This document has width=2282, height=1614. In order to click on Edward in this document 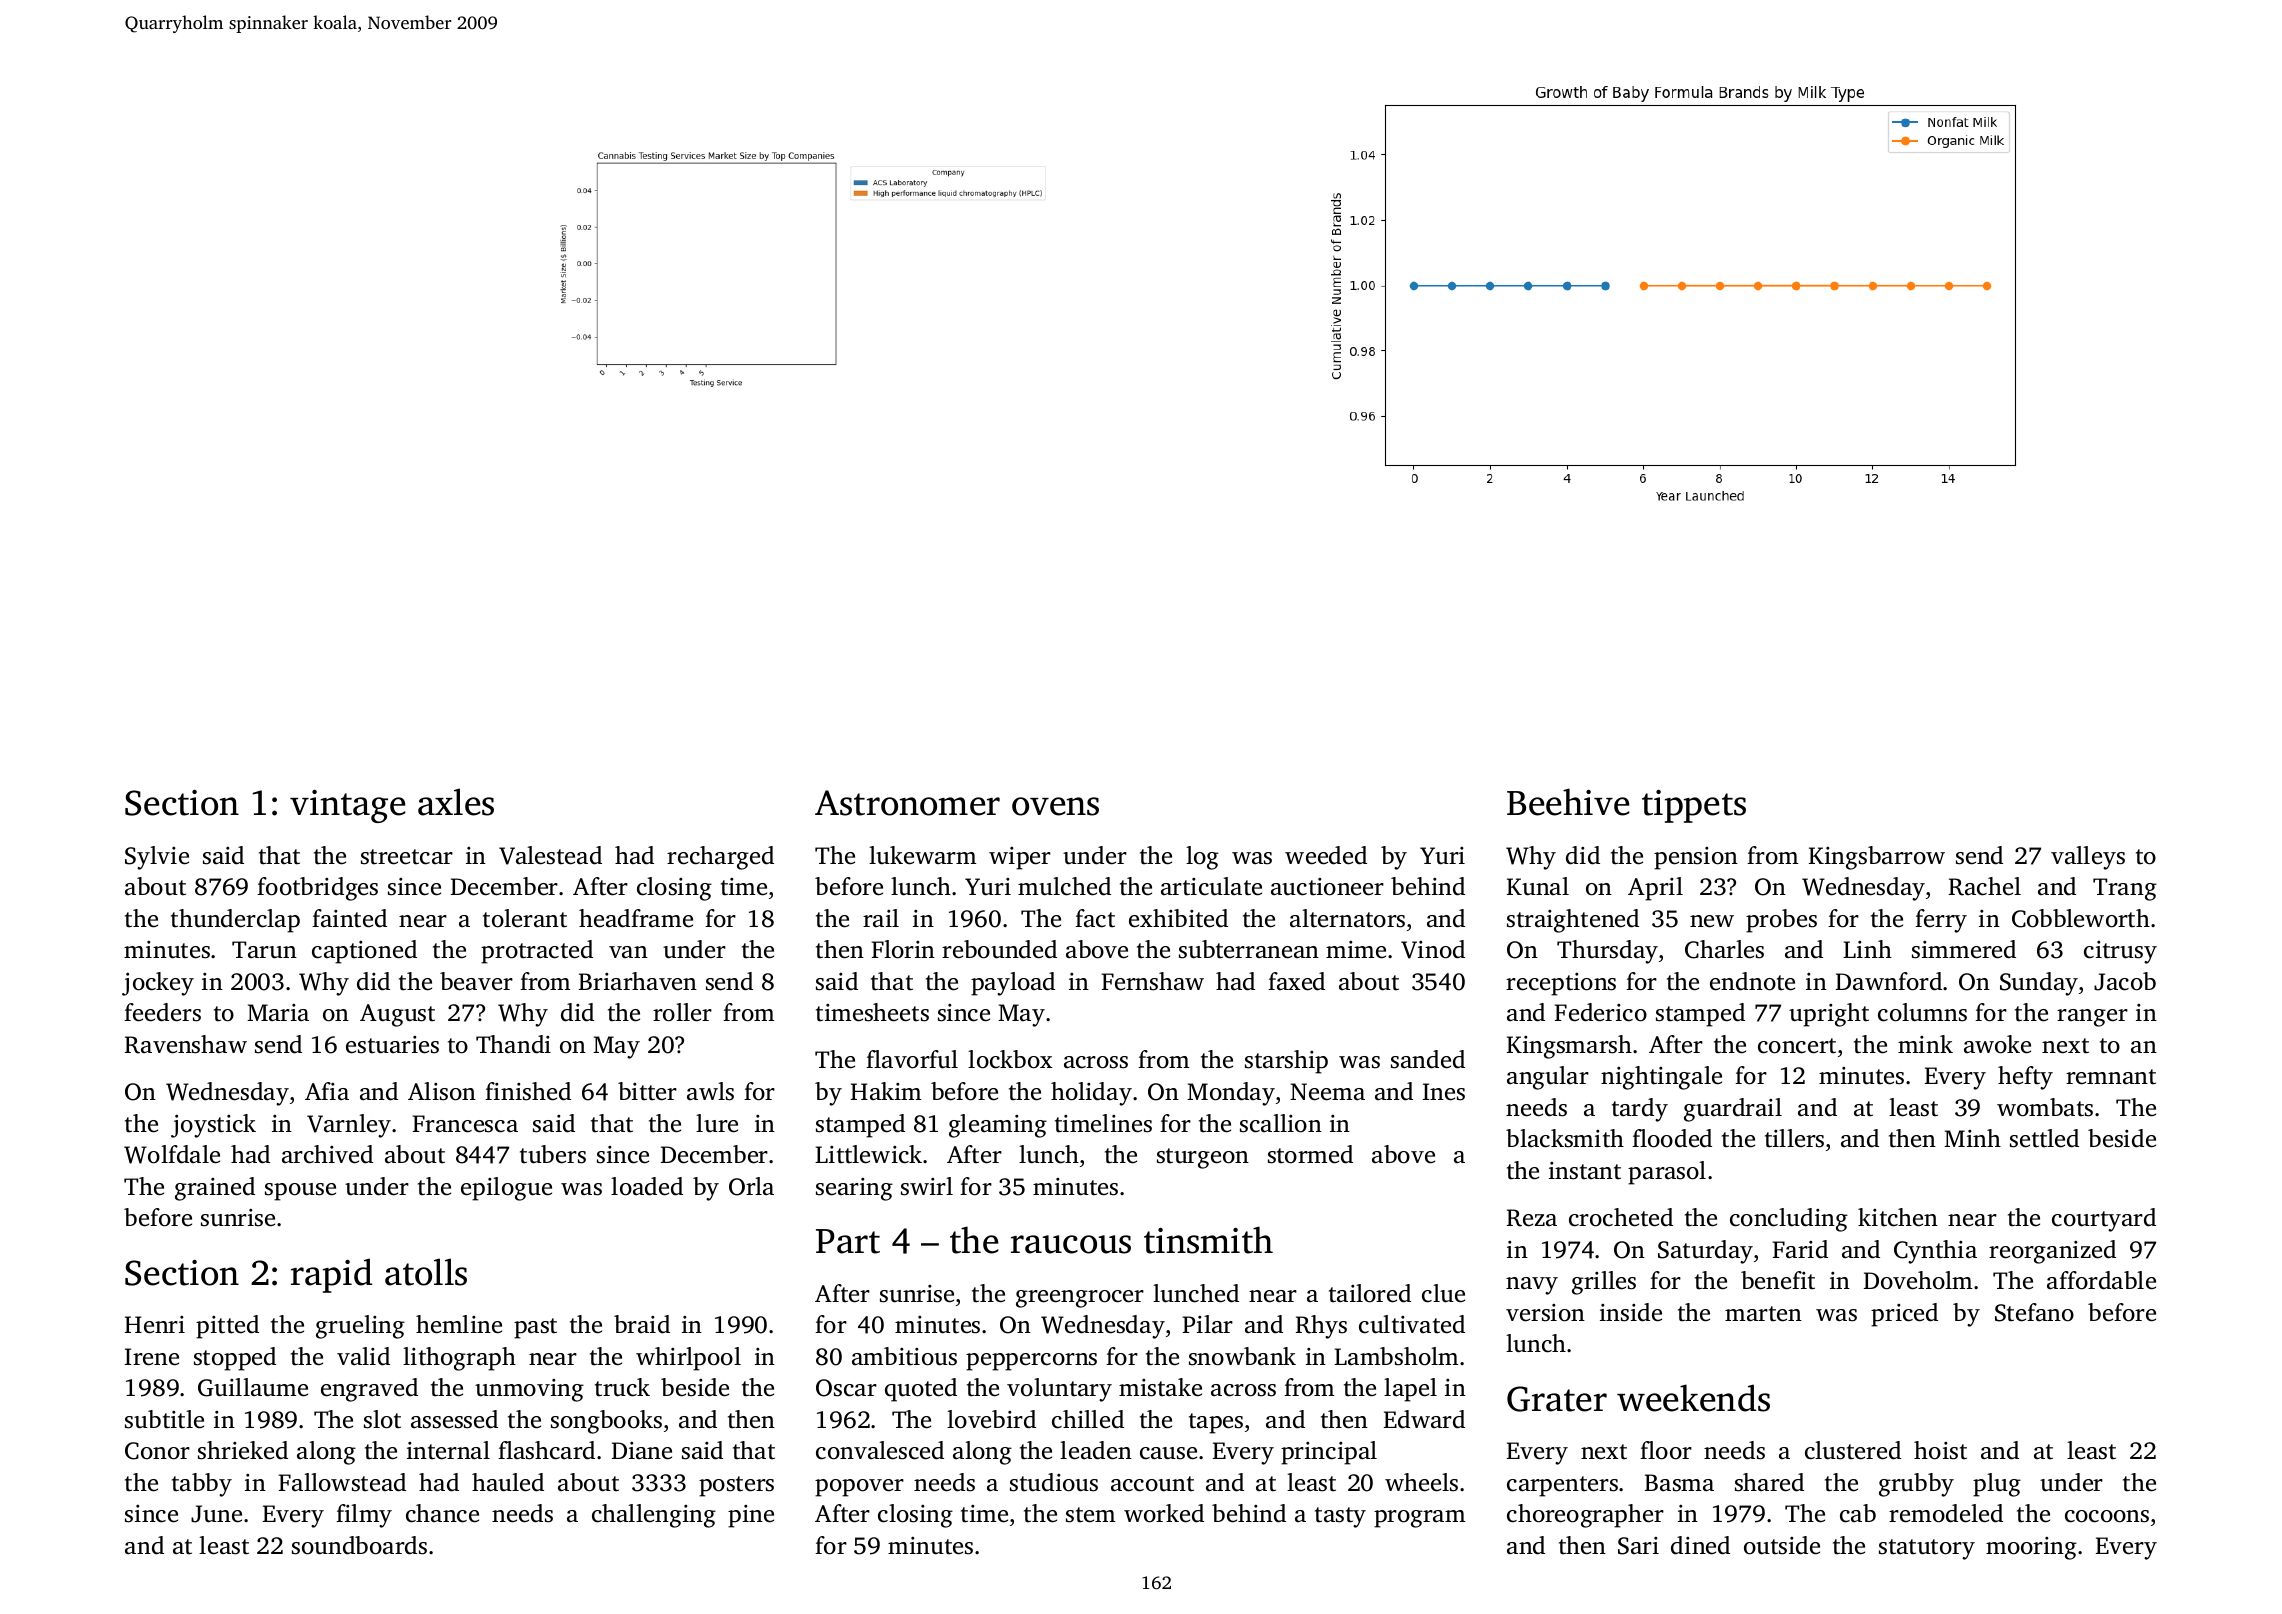, I will do `click(1424, 1419)`.
